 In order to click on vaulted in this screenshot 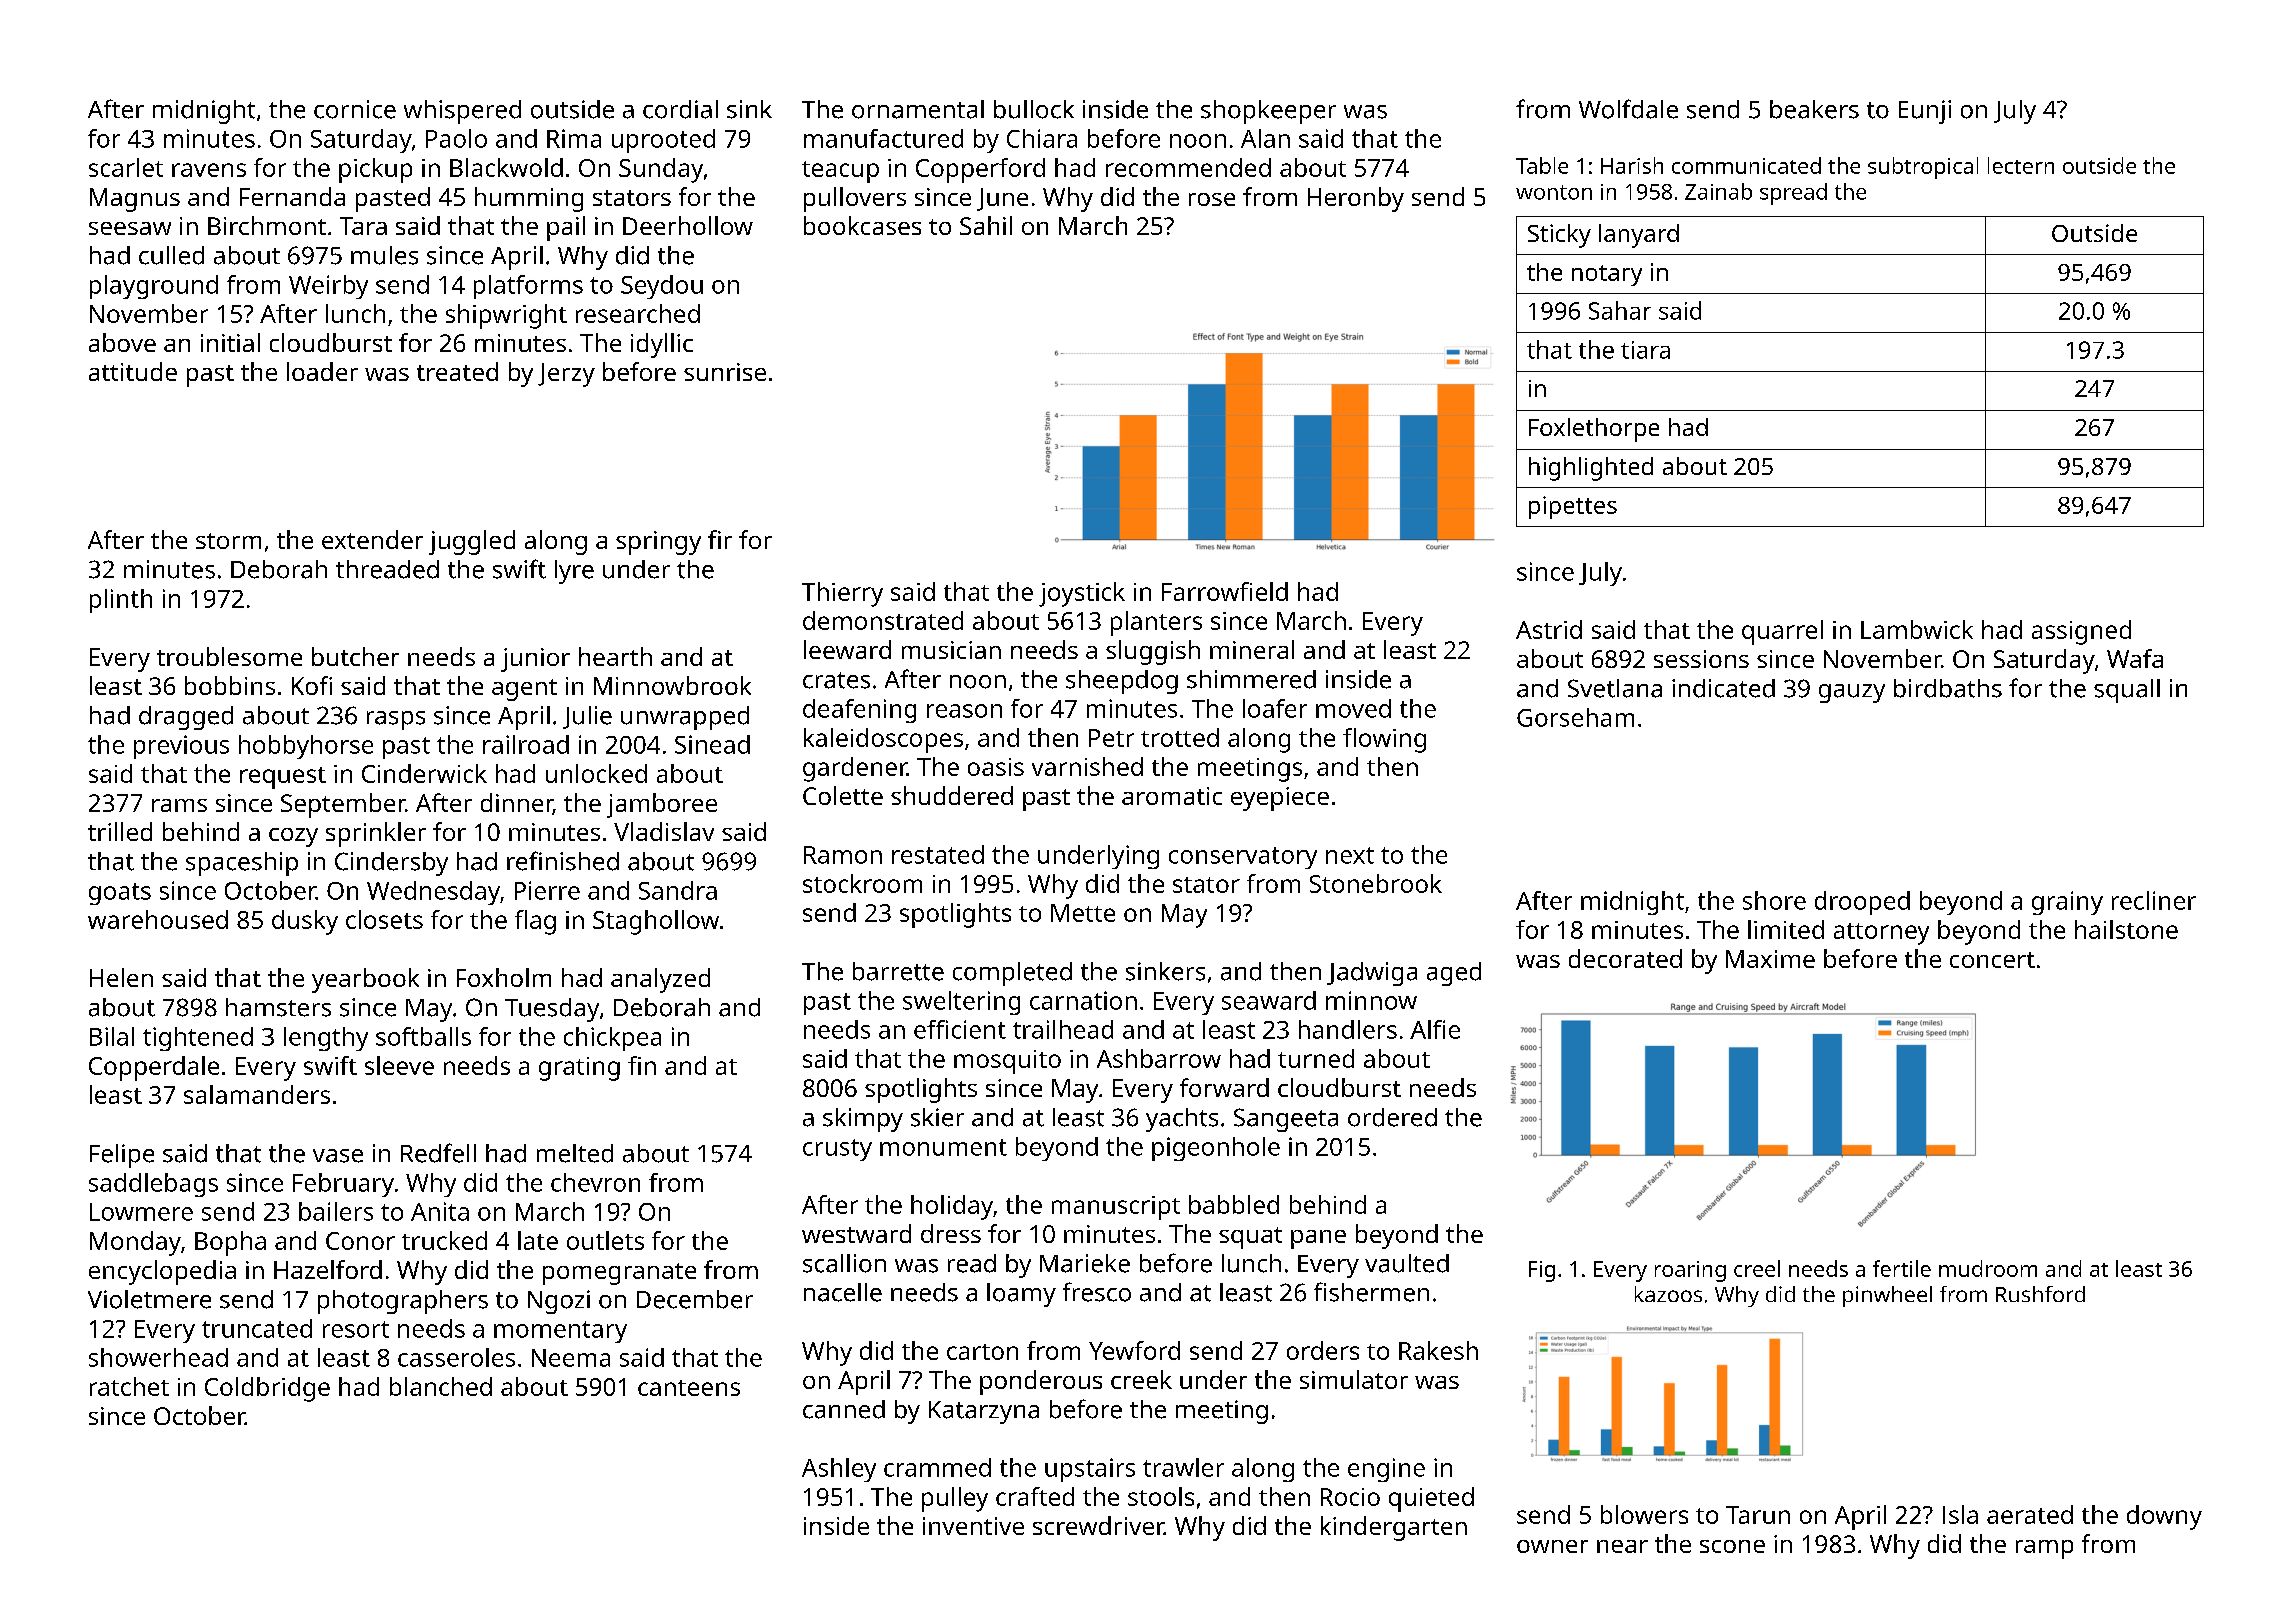, I will do `click(1407, 1263)`.
